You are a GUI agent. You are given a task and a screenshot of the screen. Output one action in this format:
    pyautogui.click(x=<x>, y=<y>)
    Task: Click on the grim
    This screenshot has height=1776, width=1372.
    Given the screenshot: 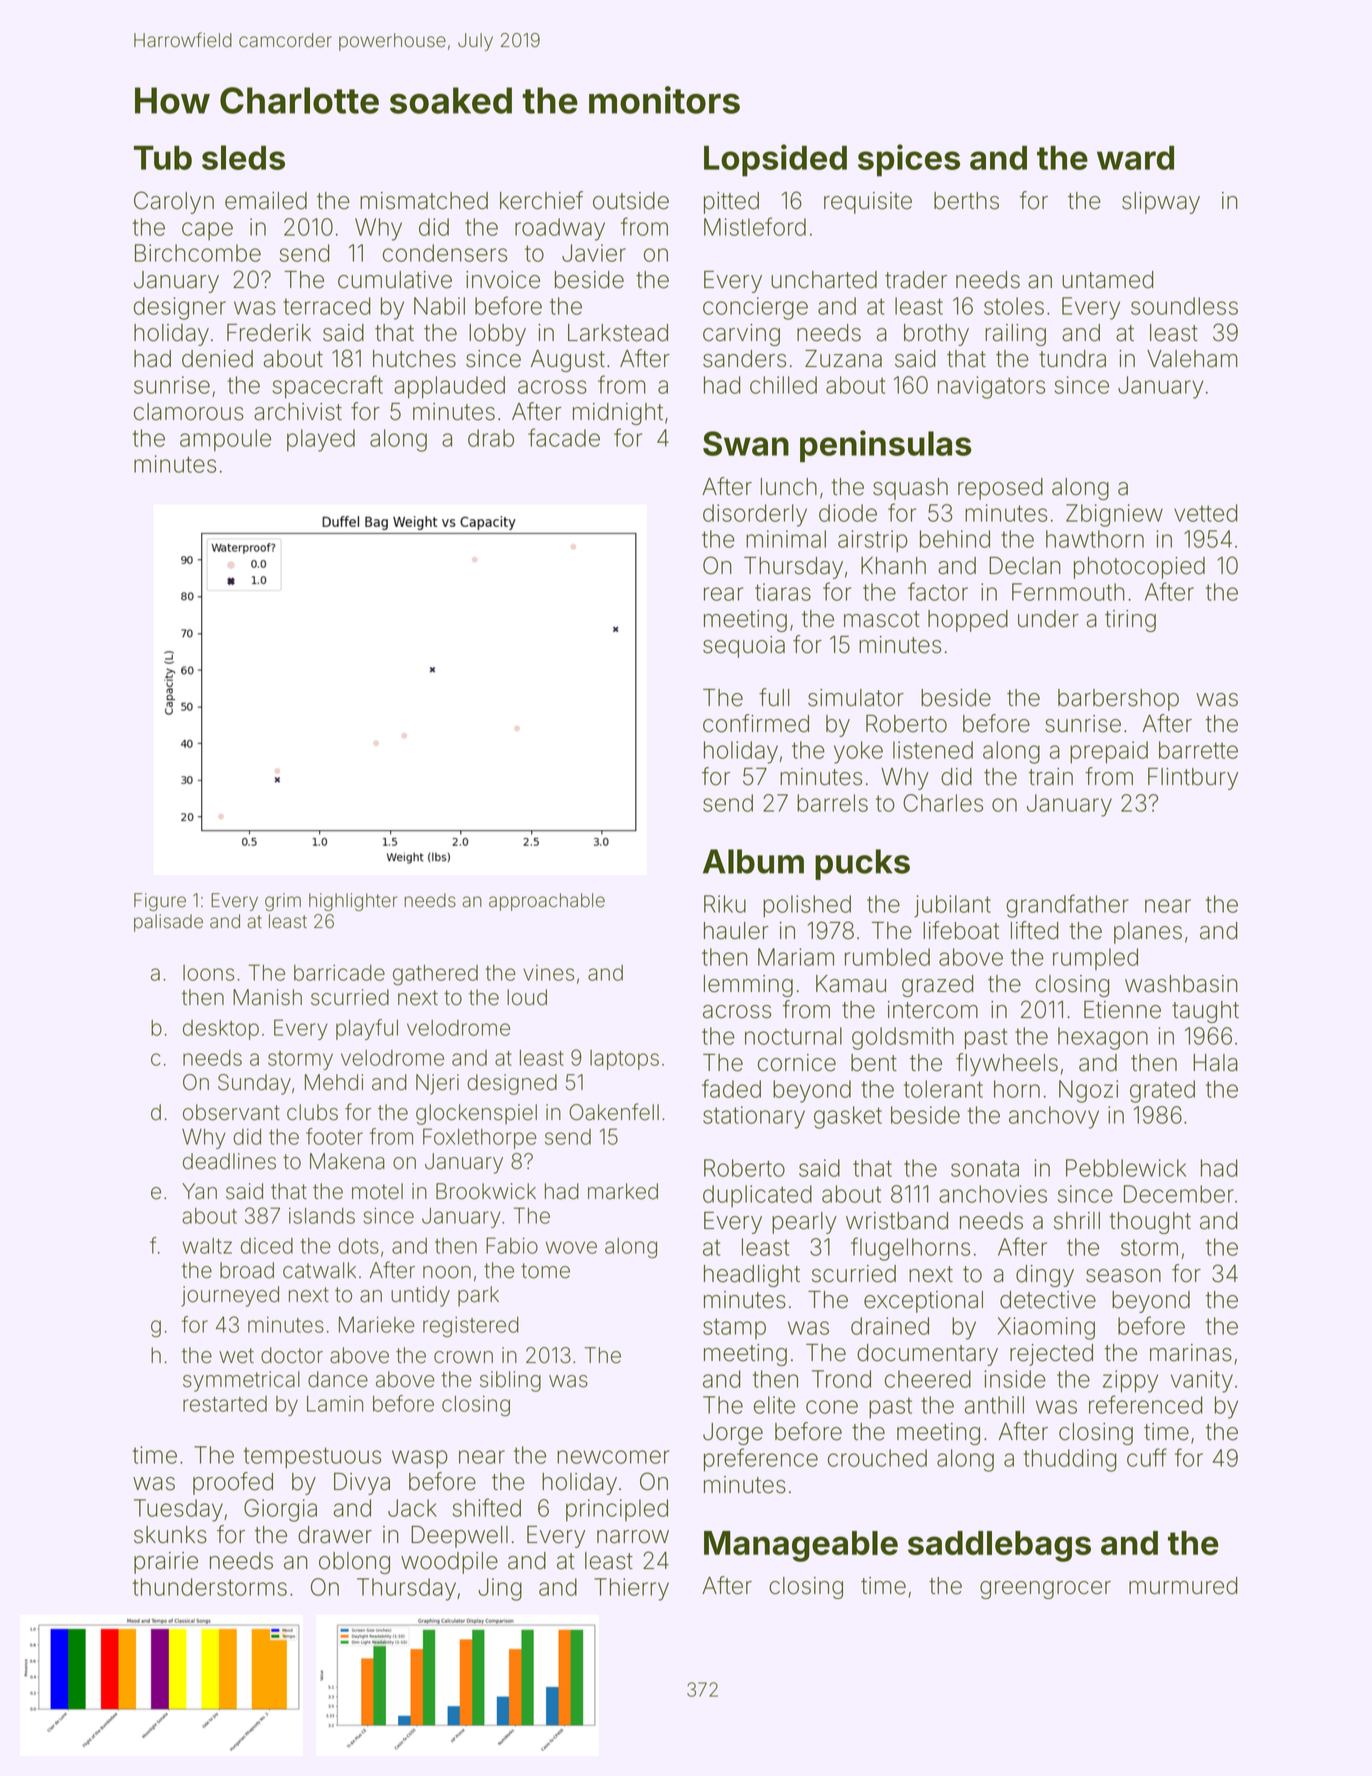 What is the action you would take?
    pyautogui.click(x=283, y=902)
